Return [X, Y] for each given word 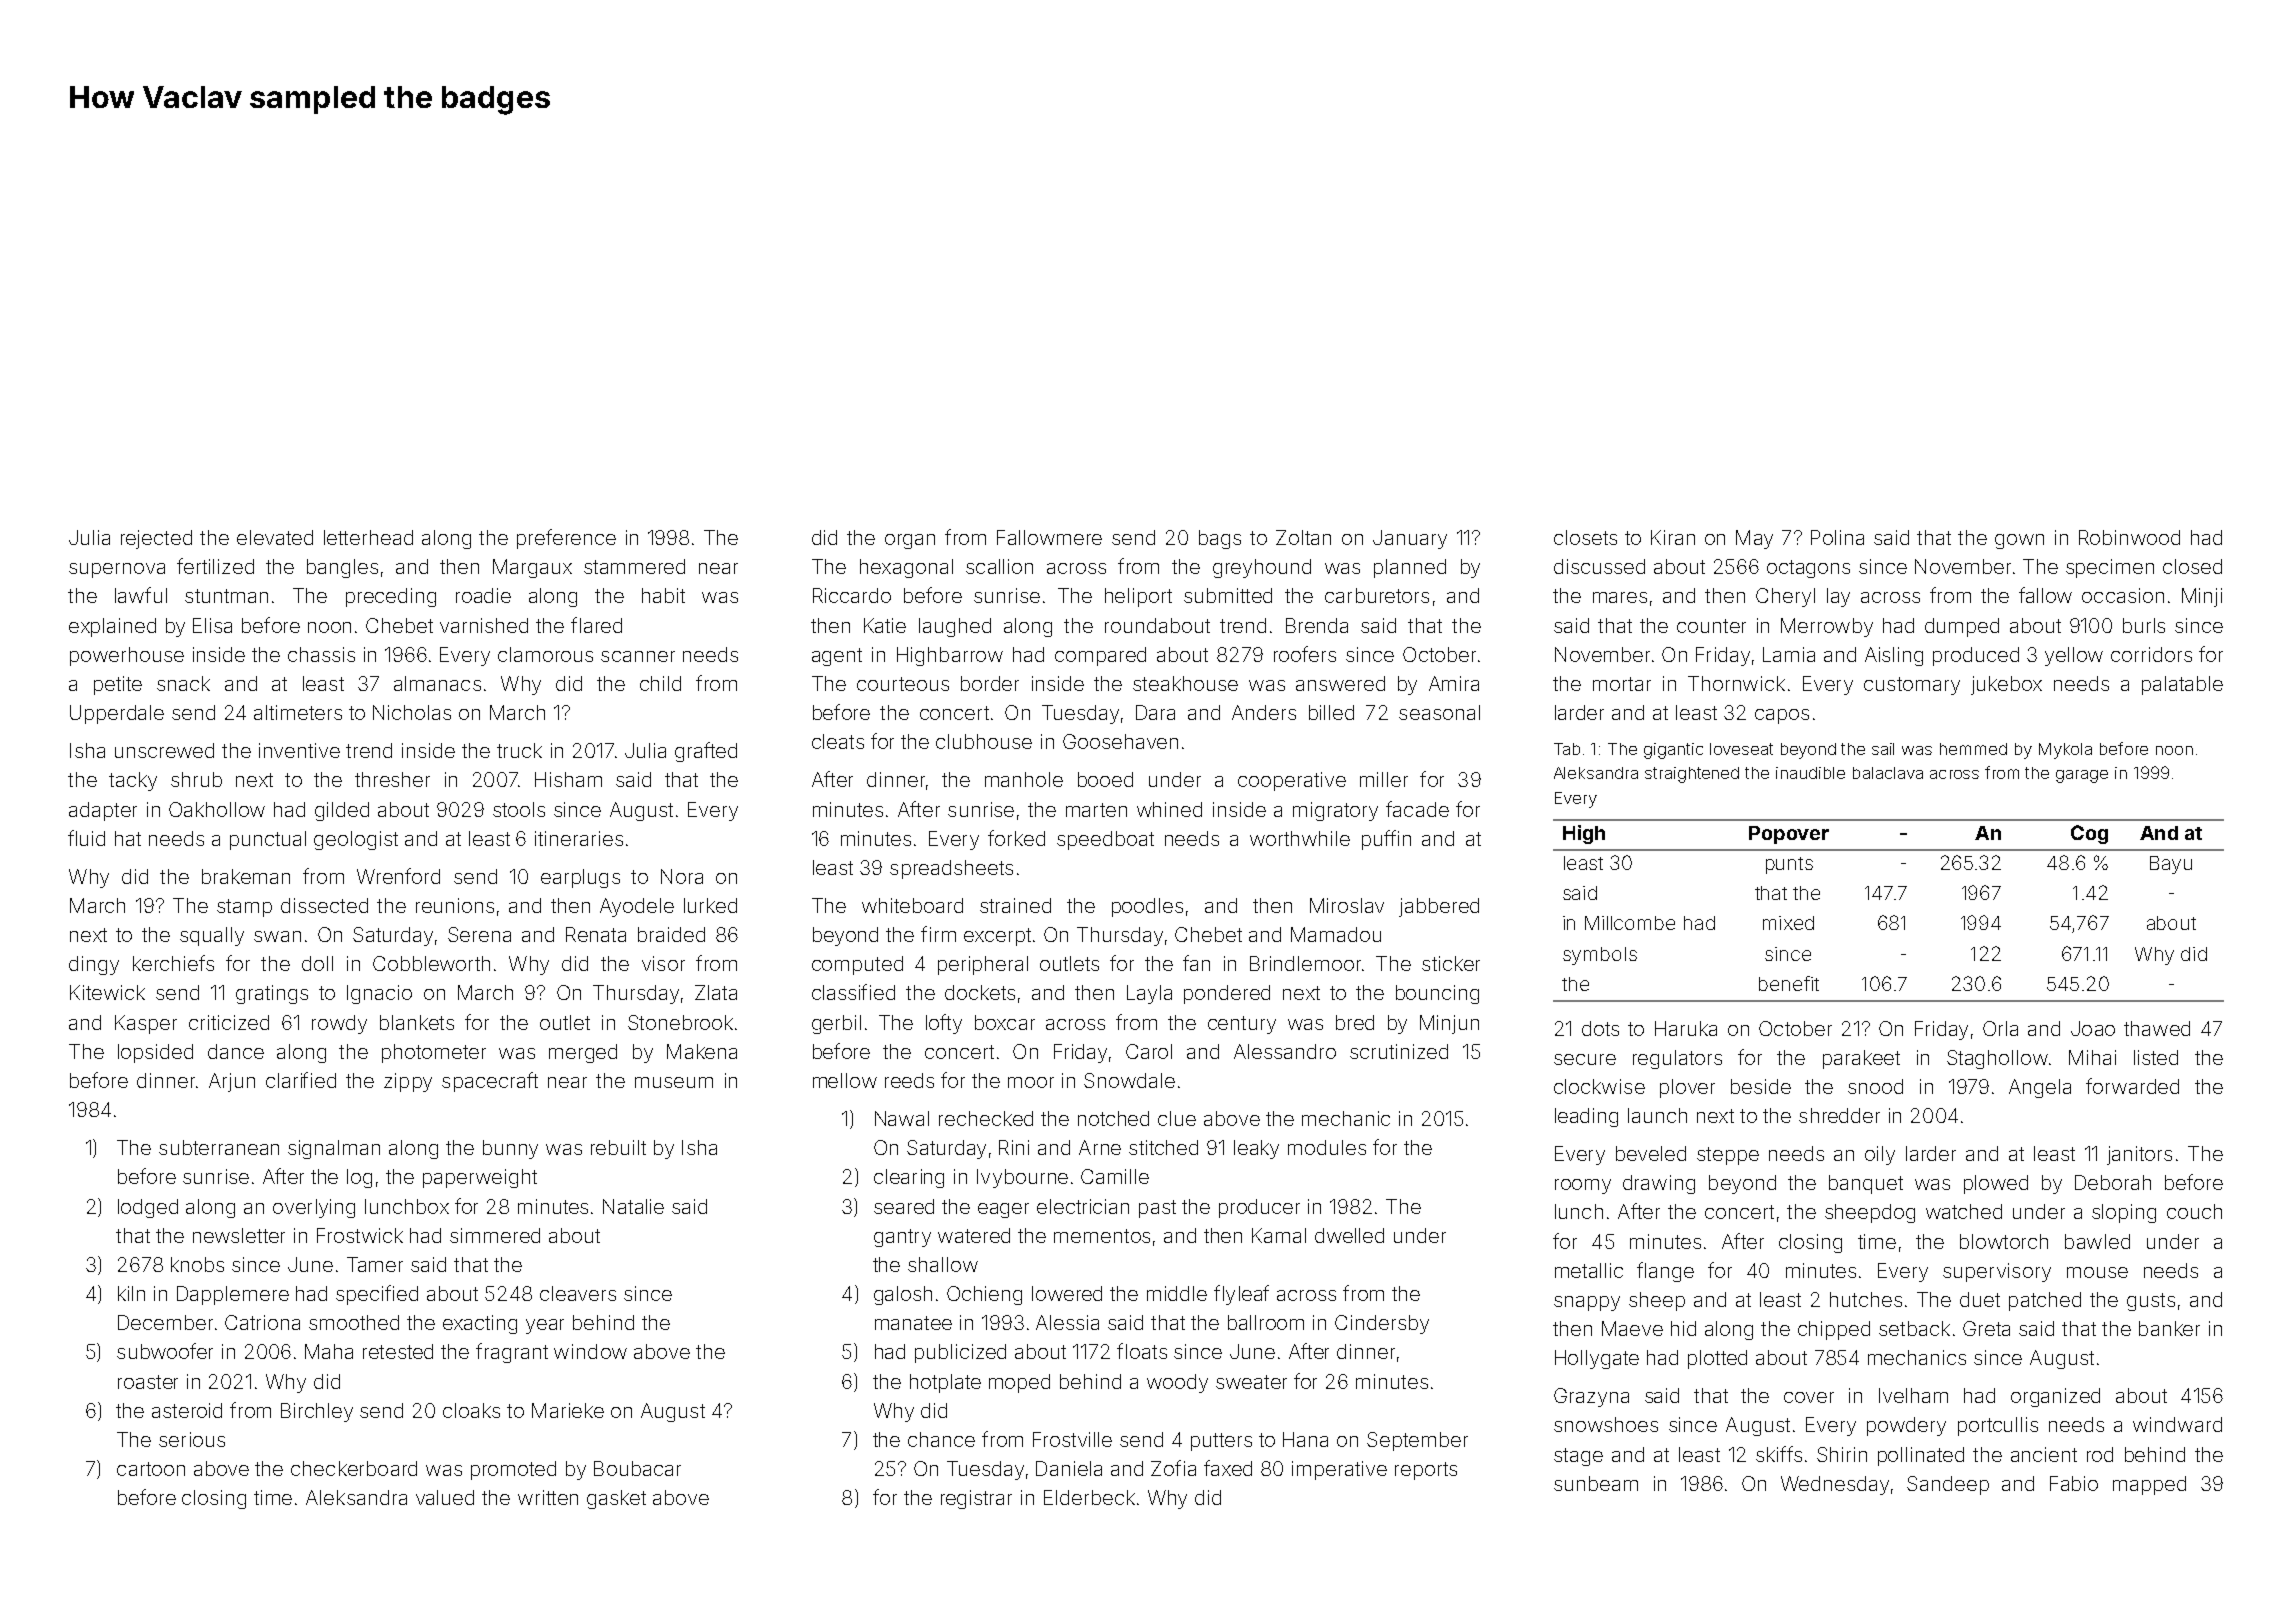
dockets [980, 992]
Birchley [317, 1412]
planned [1410, 568]
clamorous [545, 654]
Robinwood [2129, 537]
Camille [1115, 1176]
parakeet [1861, 1059]
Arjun [232, 1082]
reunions [455, 905]
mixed [1788, 923]
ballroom [1266, 1322]
